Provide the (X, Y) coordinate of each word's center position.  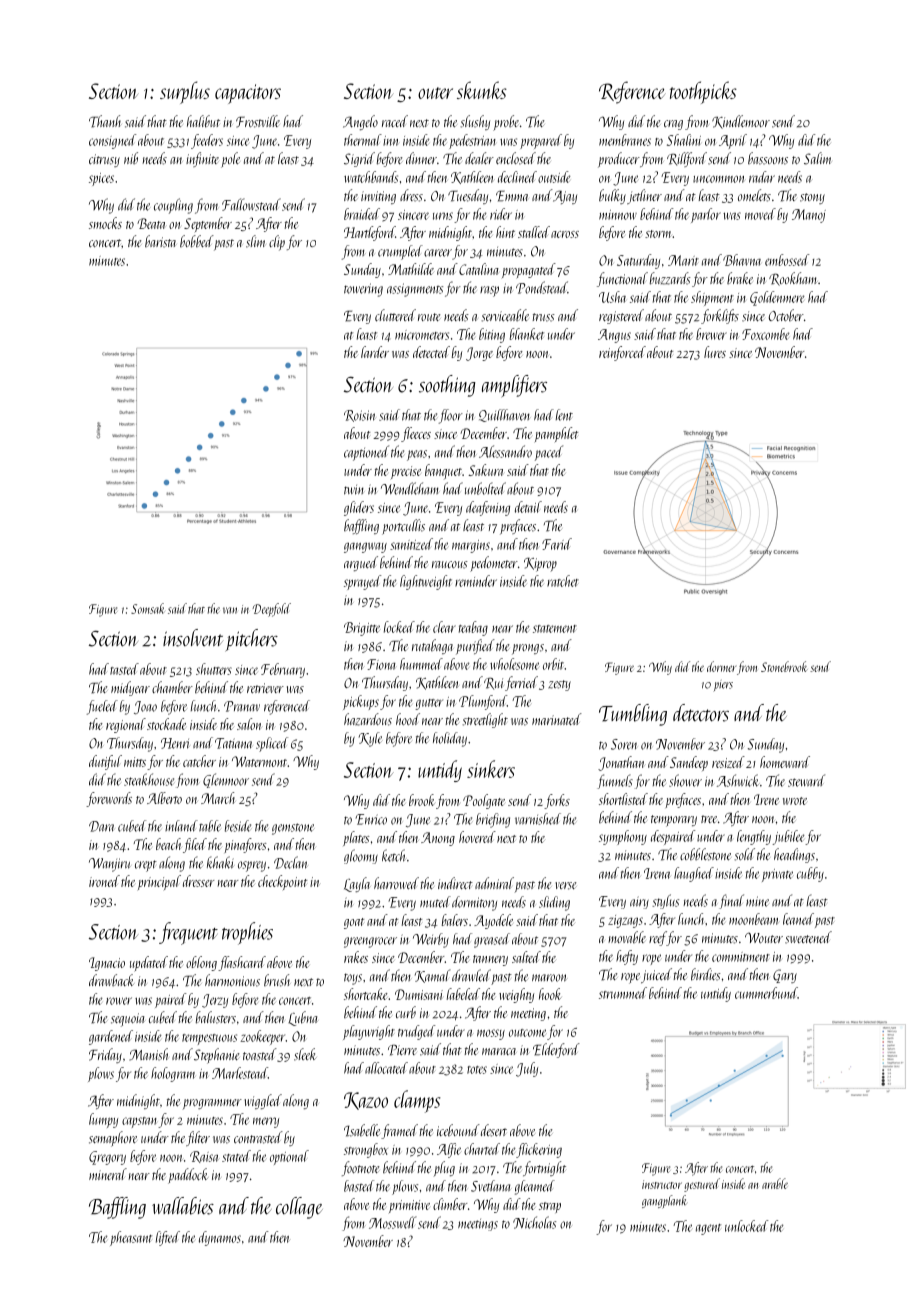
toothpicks (703, 92)
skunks (482, 90)
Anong (438, 839)
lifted (168, 1238)
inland (181, 826)
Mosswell (393, 1222)
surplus (185, 92)
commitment (741, 957)
